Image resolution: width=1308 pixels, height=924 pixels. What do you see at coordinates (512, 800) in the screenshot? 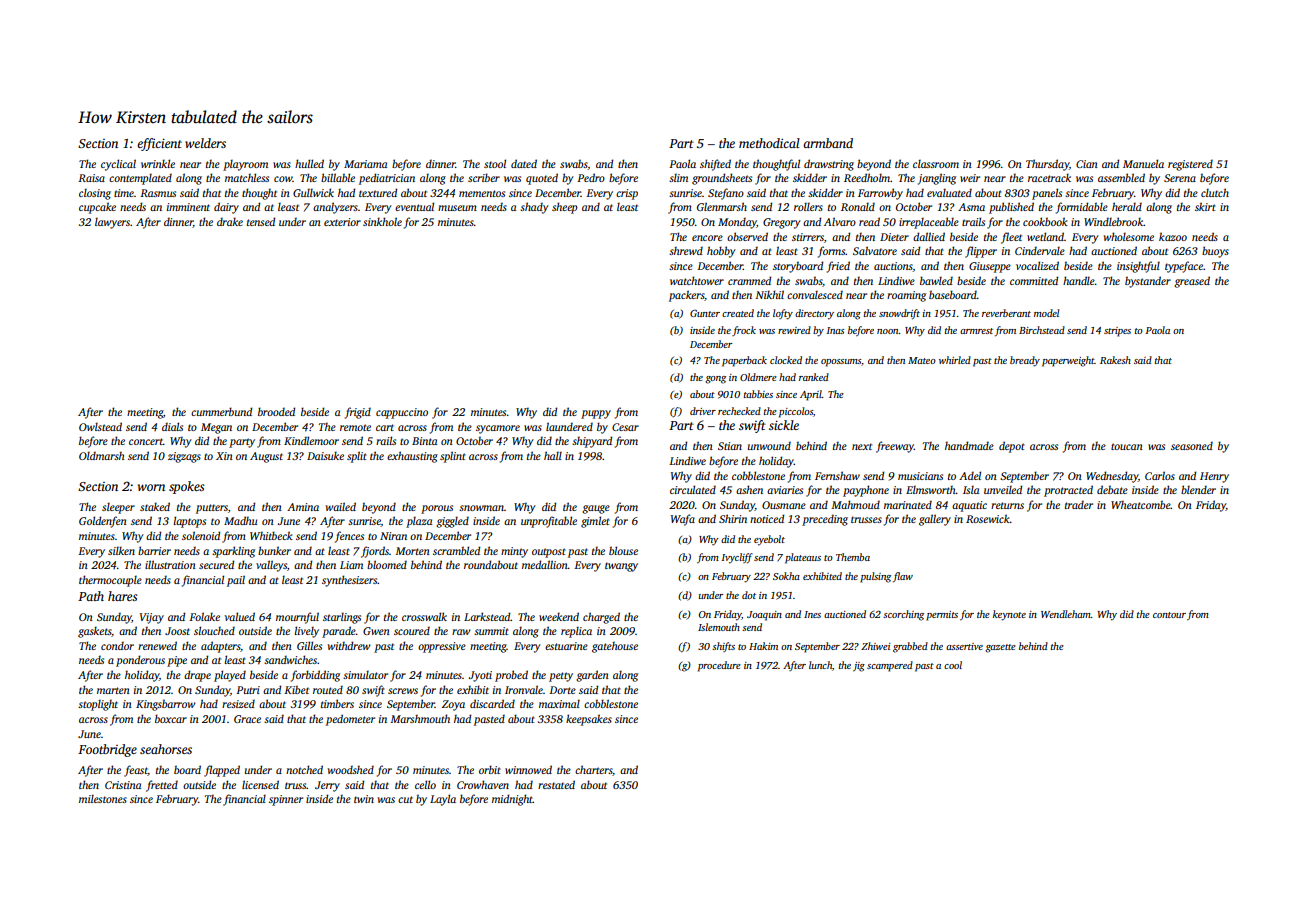
I see `midnight` at bounding box center [512, 800].
